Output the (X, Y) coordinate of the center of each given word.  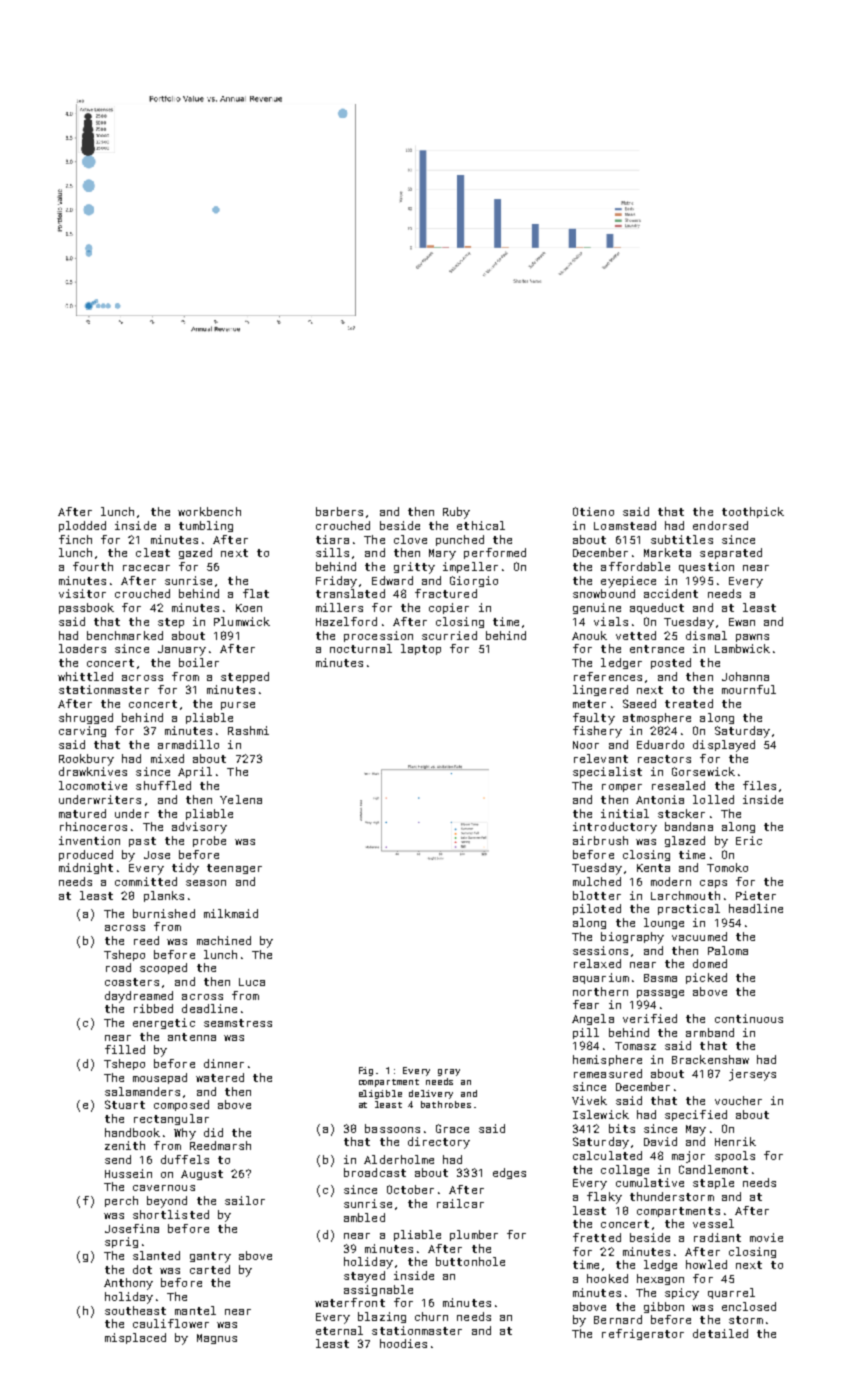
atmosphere (657, 718)
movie (766, 1237)
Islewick (601, 1114)
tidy (185, 869)
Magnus (217, 1339)
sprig (121, 1242)
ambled (364, 1217)
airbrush (600, 840)
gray (449, 1072)
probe (209, 841)
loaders (82, 648)
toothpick (753, 512)
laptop (421, 649)
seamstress (238, 1023)
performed (495, 553)
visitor (82, 593)
